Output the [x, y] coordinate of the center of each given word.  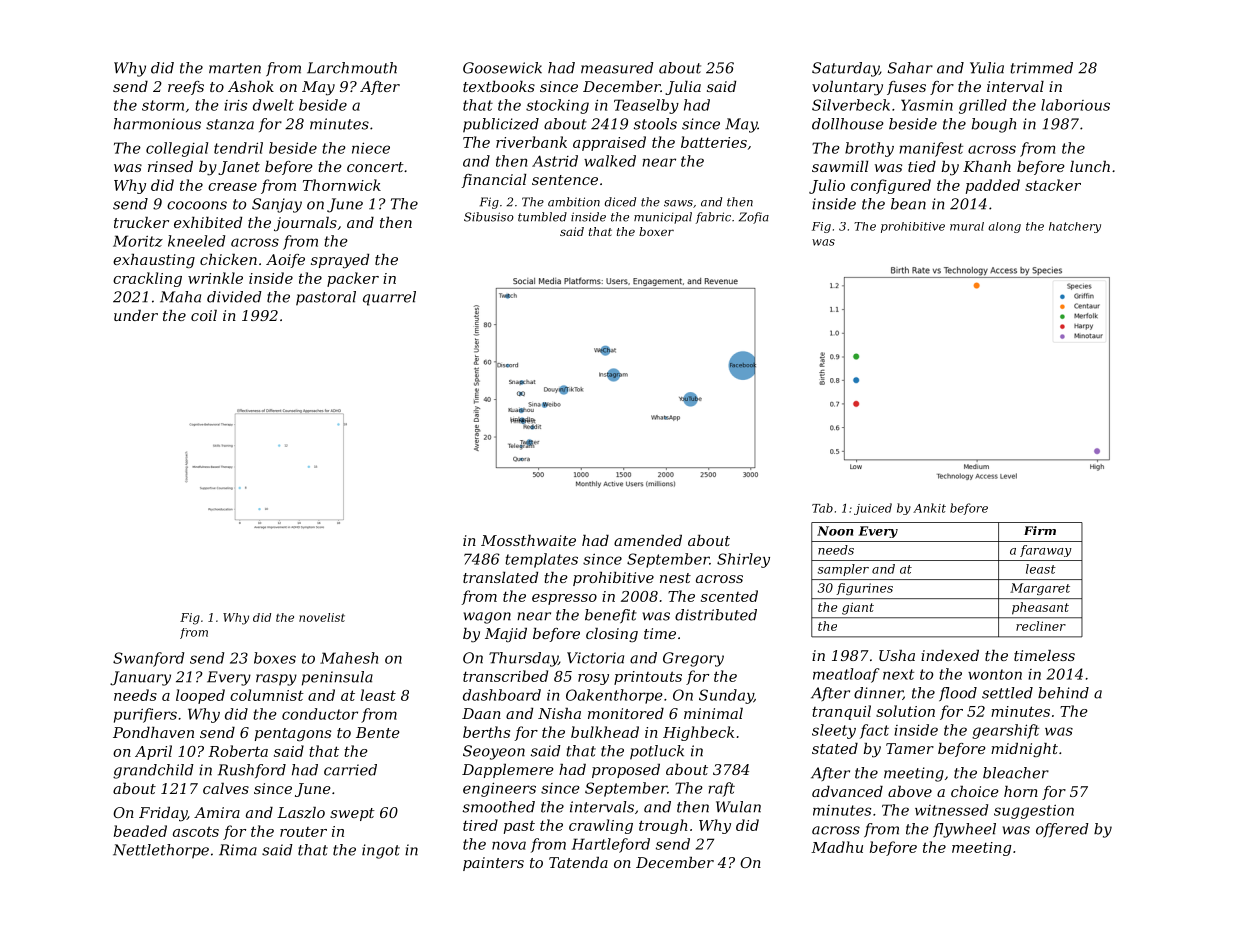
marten [235, 68]
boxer [656, 231]
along [1004, 227]
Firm [1040, 530]
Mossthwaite [528, 540]
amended [648, 540]
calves [226, 788]
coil [204, 315]
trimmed [1042, 68]
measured [617, 68]
